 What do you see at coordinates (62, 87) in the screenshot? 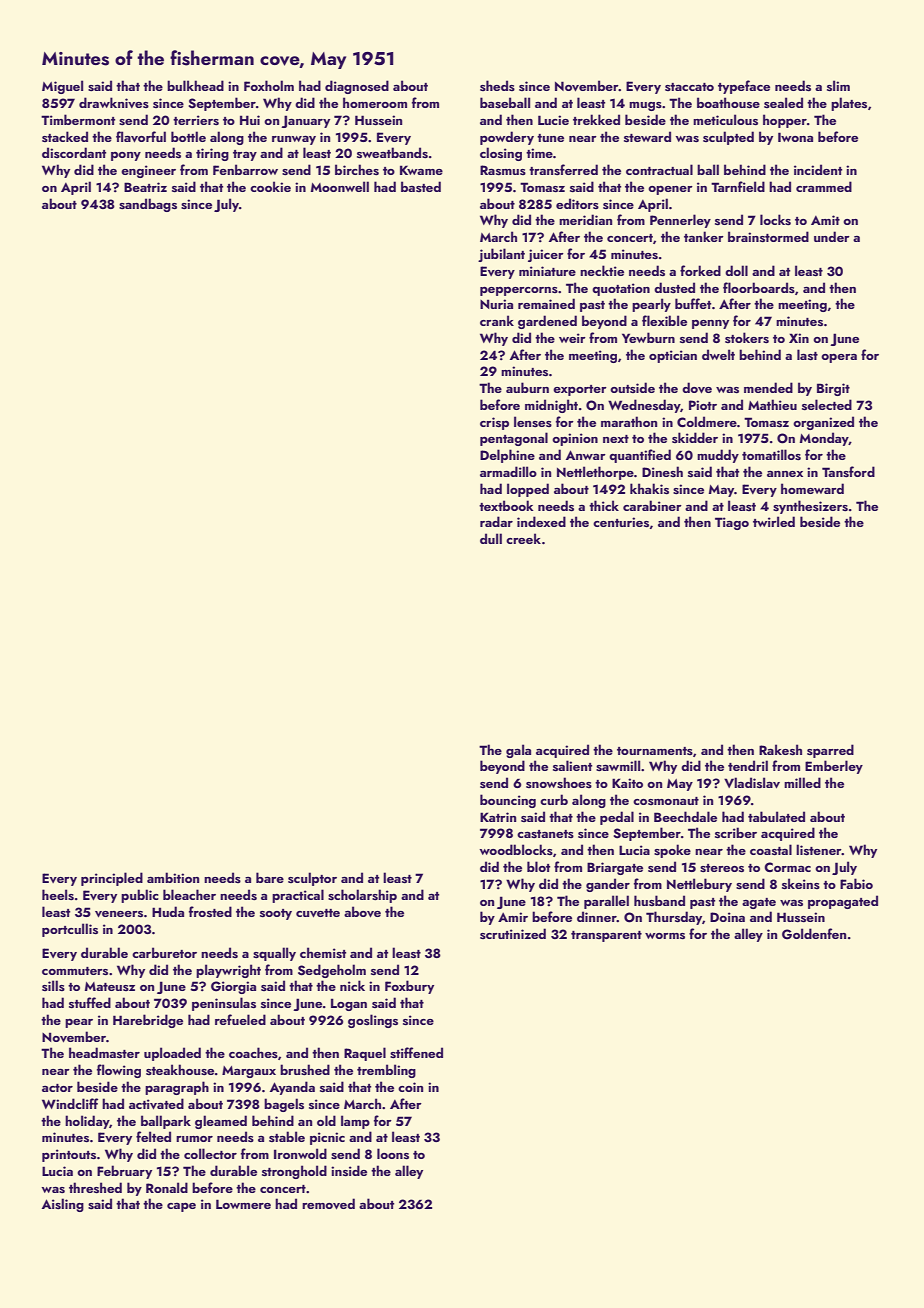
I see `Miguel` at bounding box center [62, 87].
